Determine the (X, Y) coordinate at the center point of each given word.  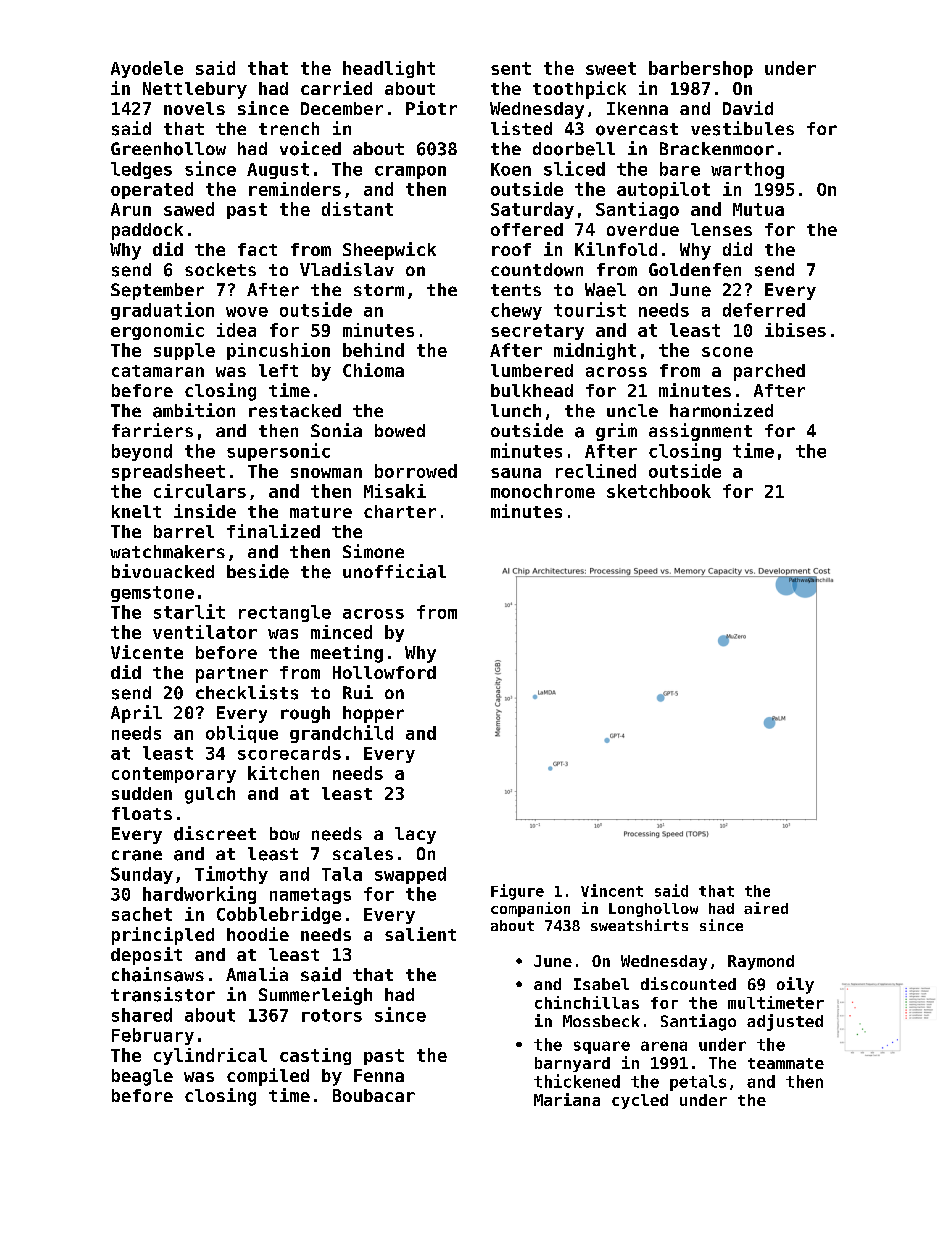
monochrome (543, 491)
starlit (189, 611)
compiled (268, 1077)
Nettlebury (195, 90)
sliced (574, 168)
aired (766, 908)
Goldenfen (695, 270)
